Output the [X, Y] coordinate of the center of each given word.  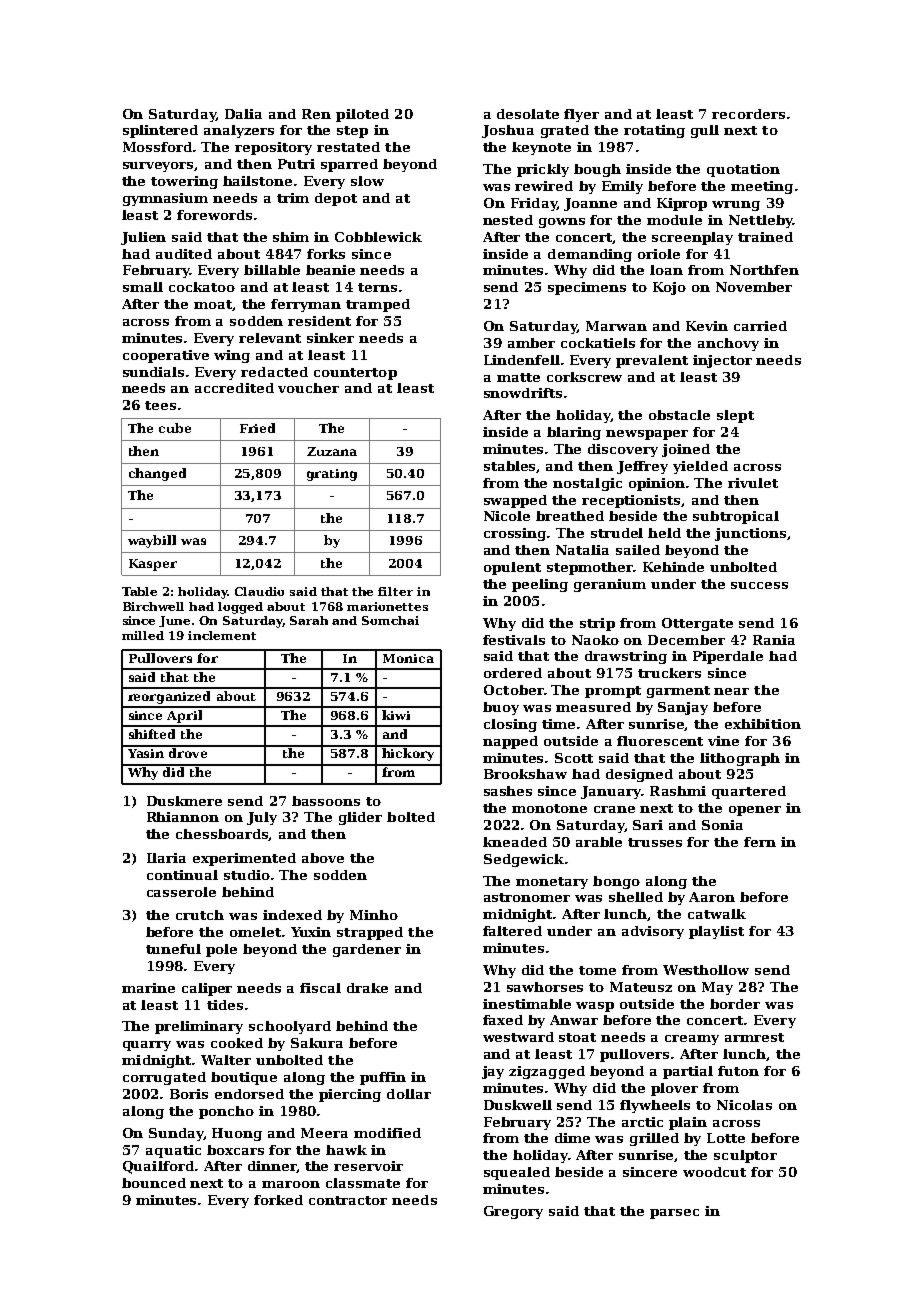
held [664, 533]
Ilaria [166, 858]
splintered [160, 131]
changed [157, 474]
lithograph [740, 759]
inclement [222, 635]
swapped [515, 501]
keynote [541, 148]
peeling [540, 585]
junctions [750, 534]
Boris [189, 1094]
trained [765, 237]
